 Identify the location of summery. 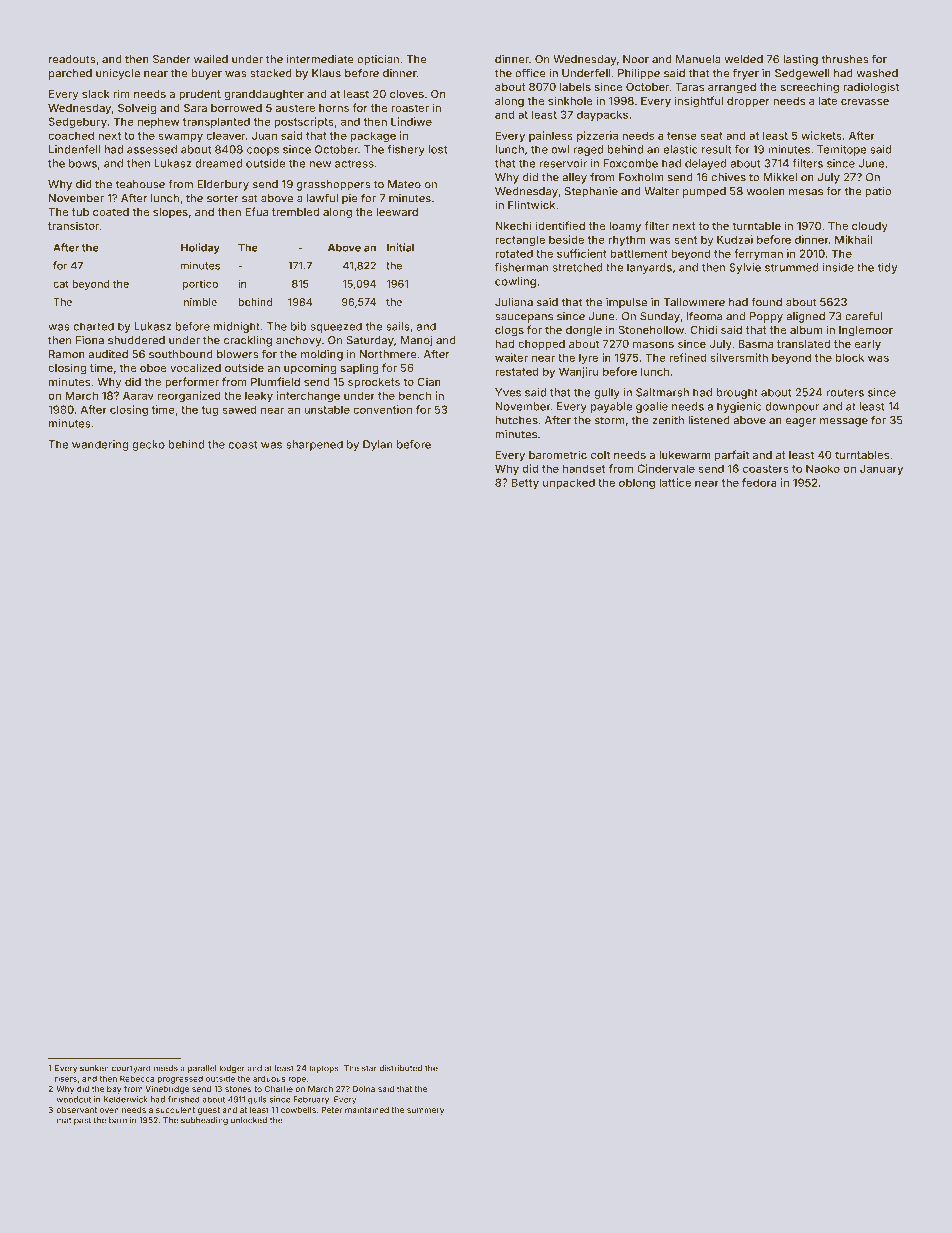
(425, 1111).
